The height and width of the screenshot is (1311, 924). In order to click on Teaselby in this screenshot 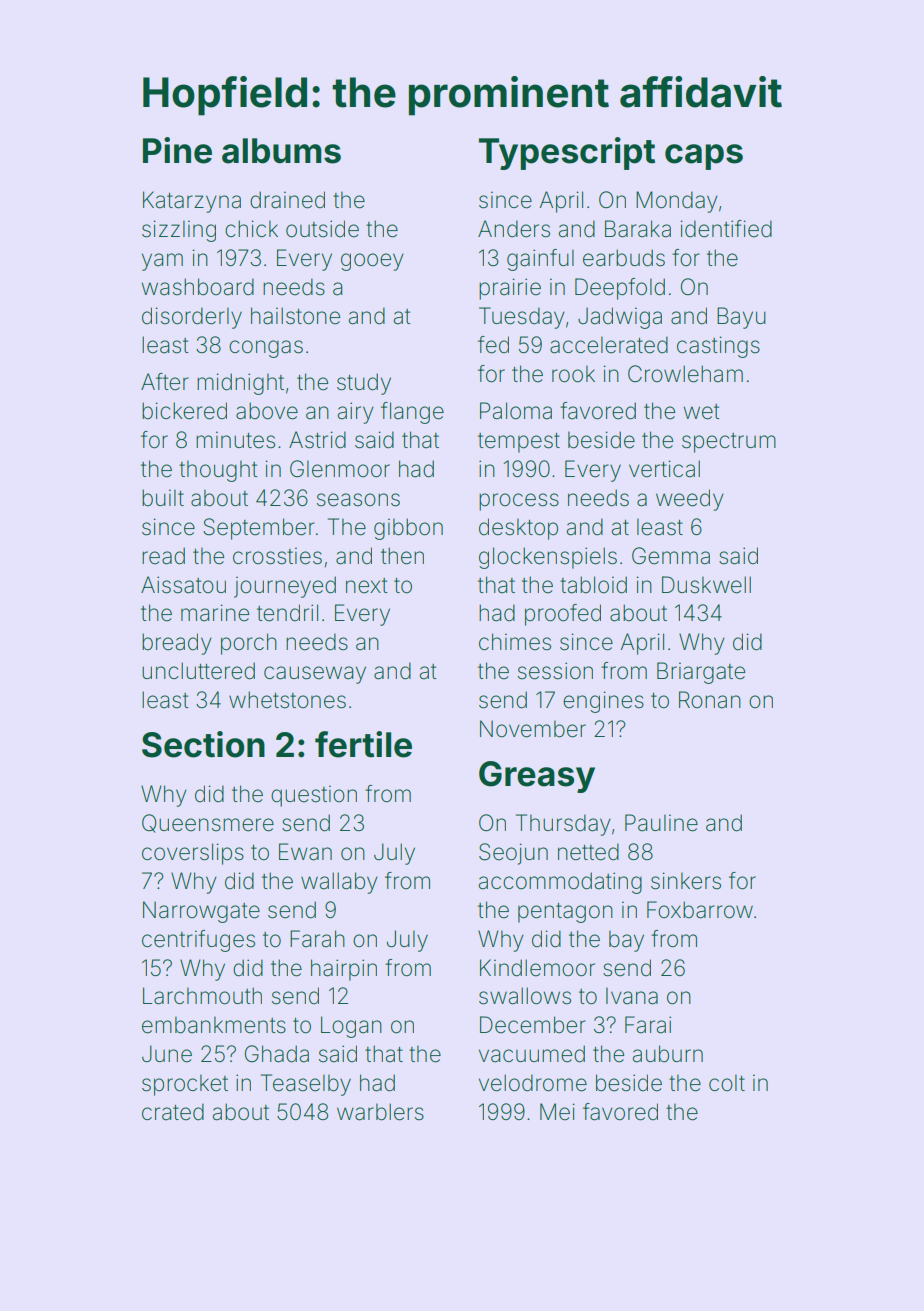, I will do `click(306, 1085)`.
